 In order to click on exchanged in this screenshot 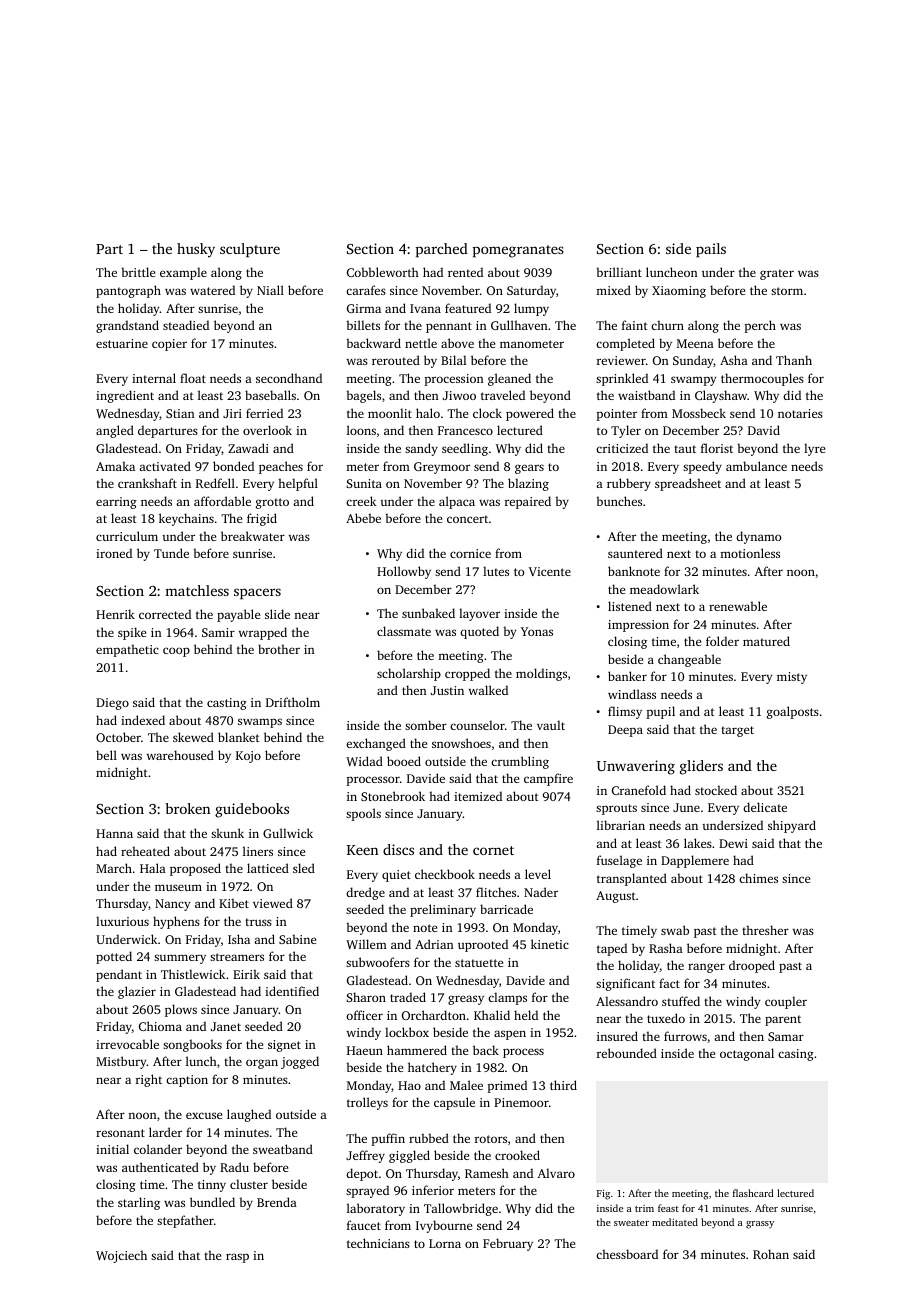, I will do `click(376, 744)`.
